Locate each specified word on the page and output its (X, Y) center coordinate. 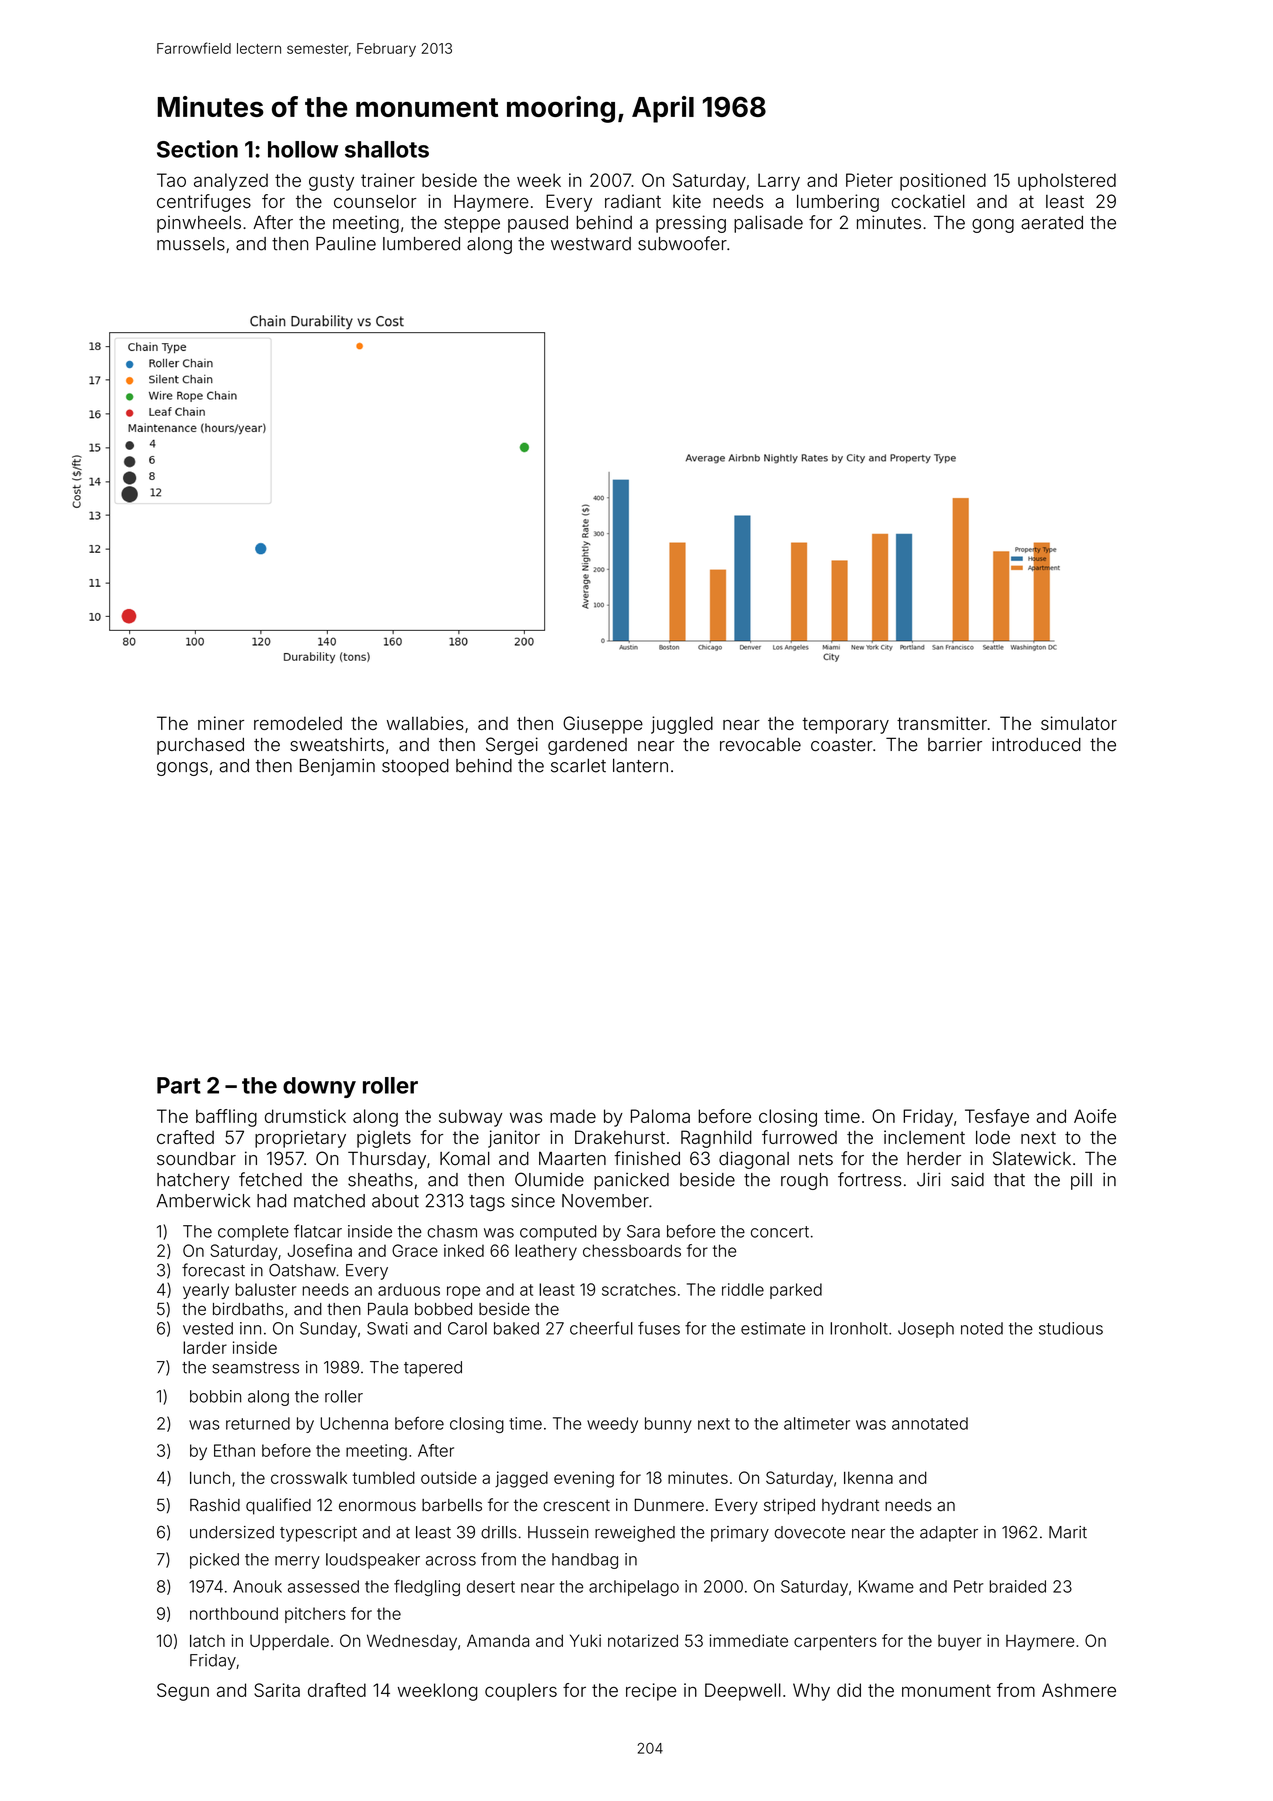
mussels (191, 244)
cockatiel (928, 201)
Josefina (319, 1250)
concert (780, 1232)
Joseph (926, 1330)
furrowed (799, 1137)
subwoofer (682, 243)
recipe (651, 1692)
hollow (303, 149)
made (573, 1116)
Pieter (869, 180)
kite (687, 201)
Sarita (277, 1690)
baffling (226, 1118)
